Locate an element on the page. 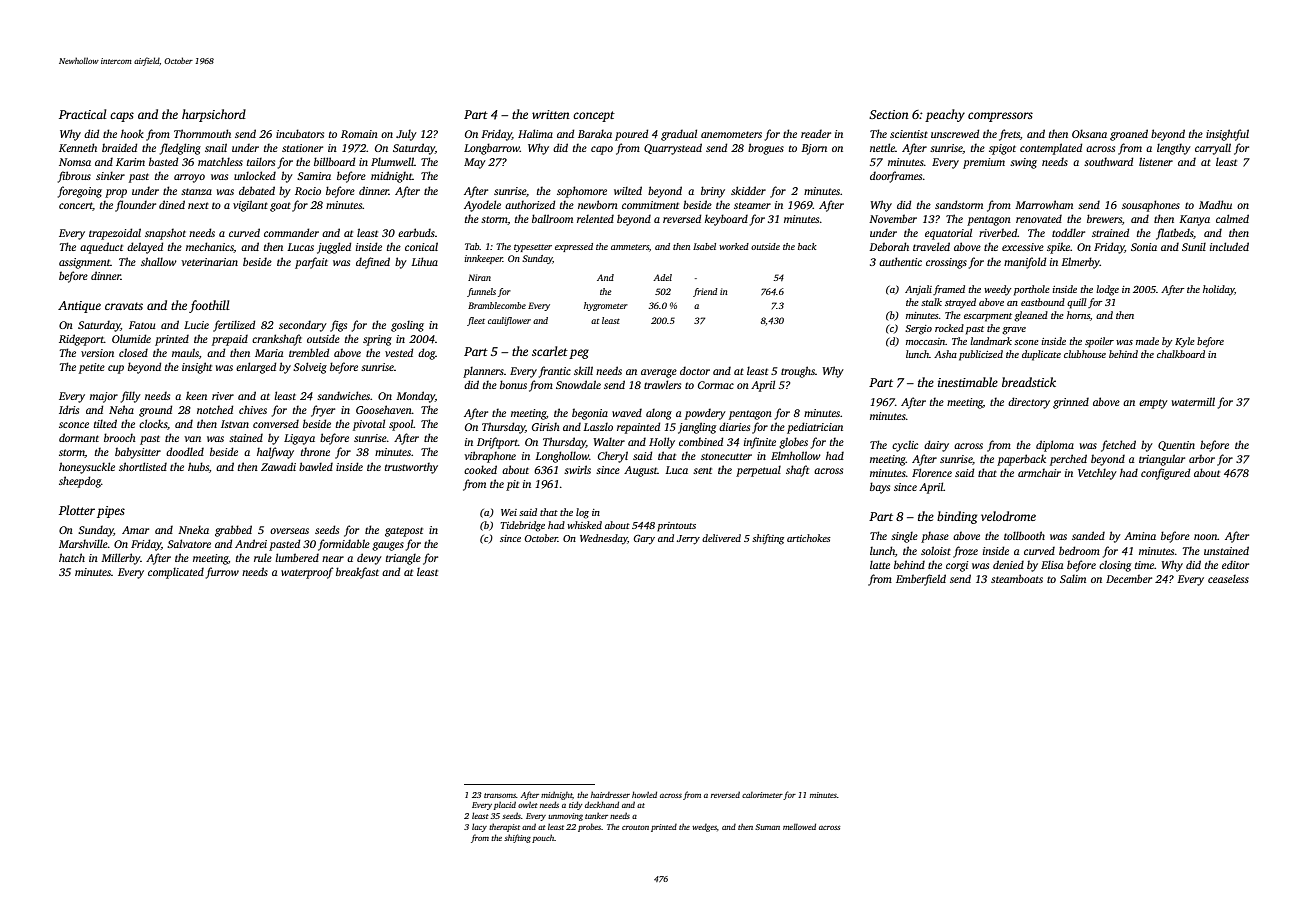 This image has width=1308, height=924. written is located at coordinates (551, 114).
